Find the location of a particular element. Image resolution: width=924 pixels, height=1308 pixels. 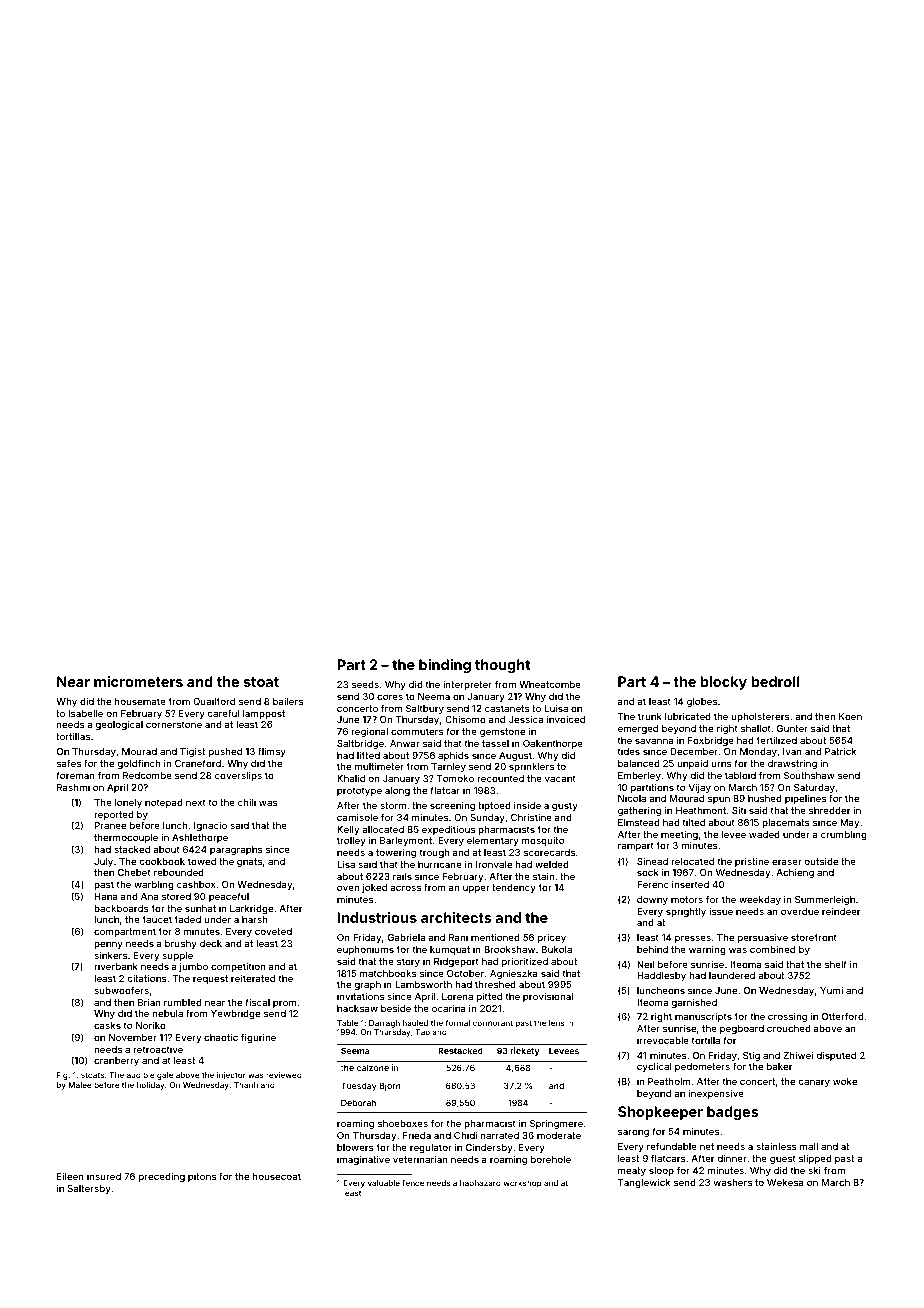

matchbooks is located at coordinates (388, 973).
